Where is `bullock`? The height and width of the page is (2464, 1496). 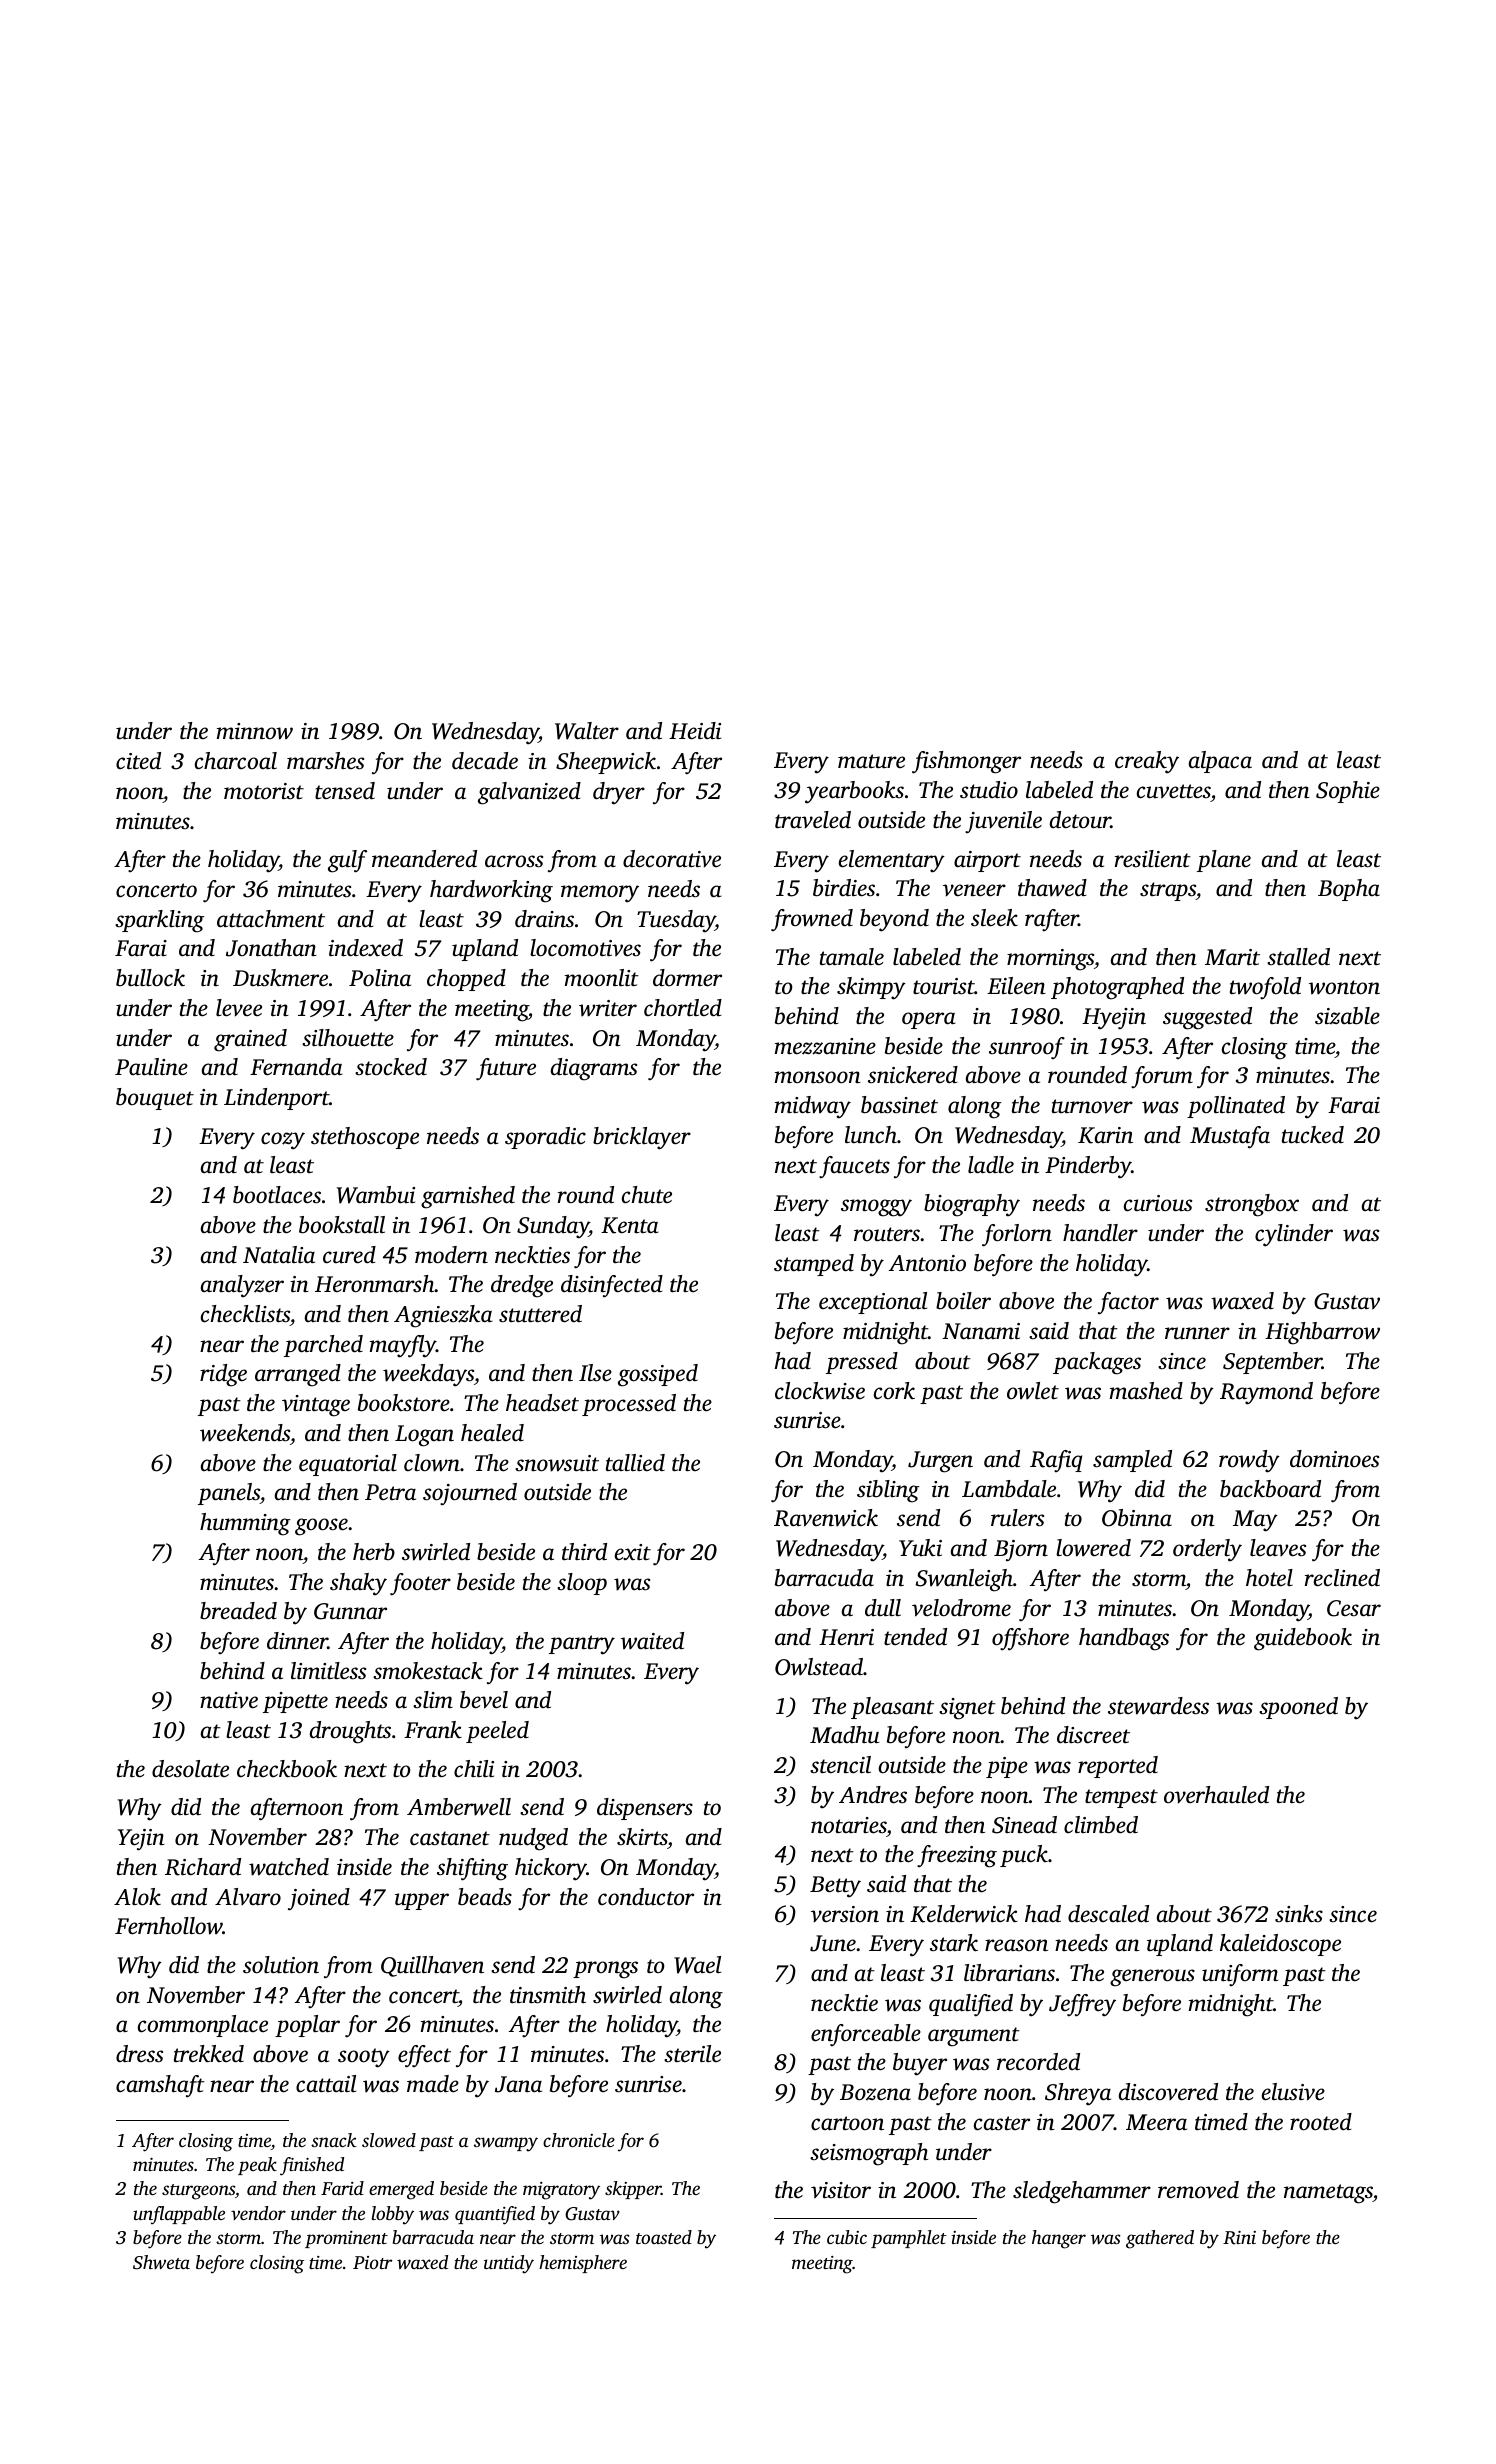 bullock is located at coordinates (150, 978).
